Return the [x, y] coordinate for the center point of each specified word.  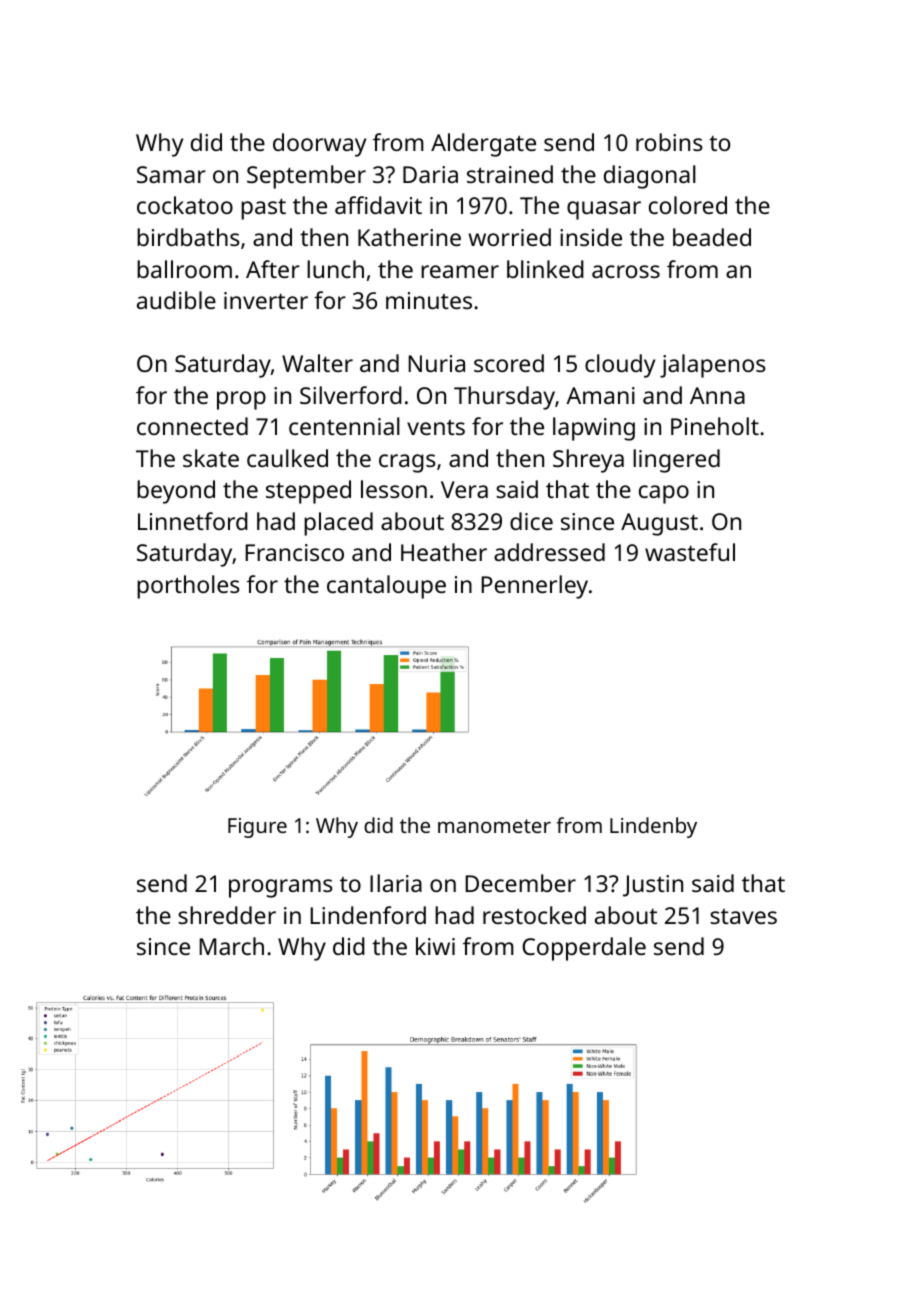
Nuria [436, 363]
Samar [171, 174]
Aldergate [483, 145]
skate [211, 458]
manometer [494, 826]
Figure [257, 828]
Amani [600, 395]
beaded [712, 237]
